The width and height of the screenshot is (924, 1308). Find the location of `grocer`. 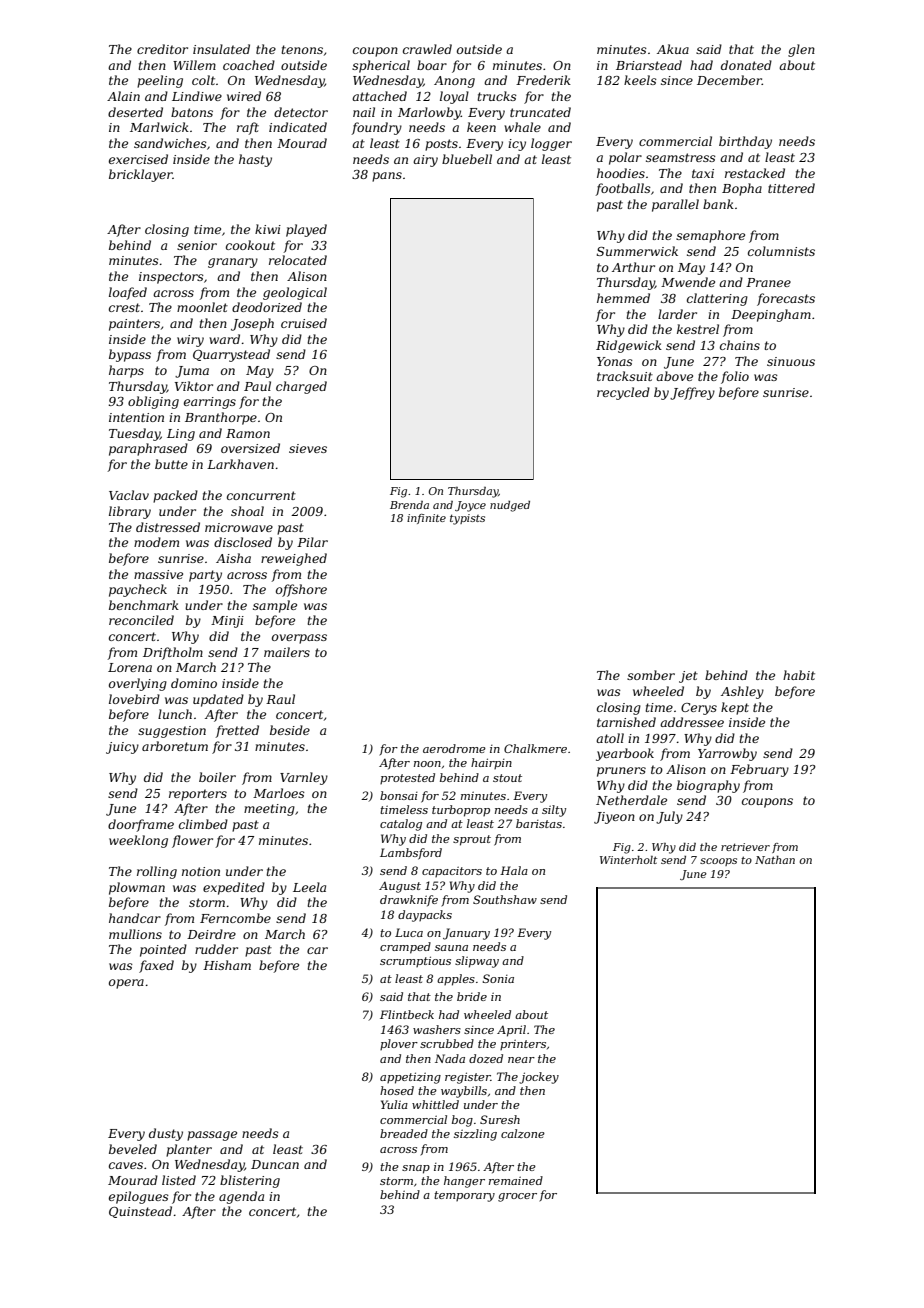

grocer is located at coordinates (517, 1197).
